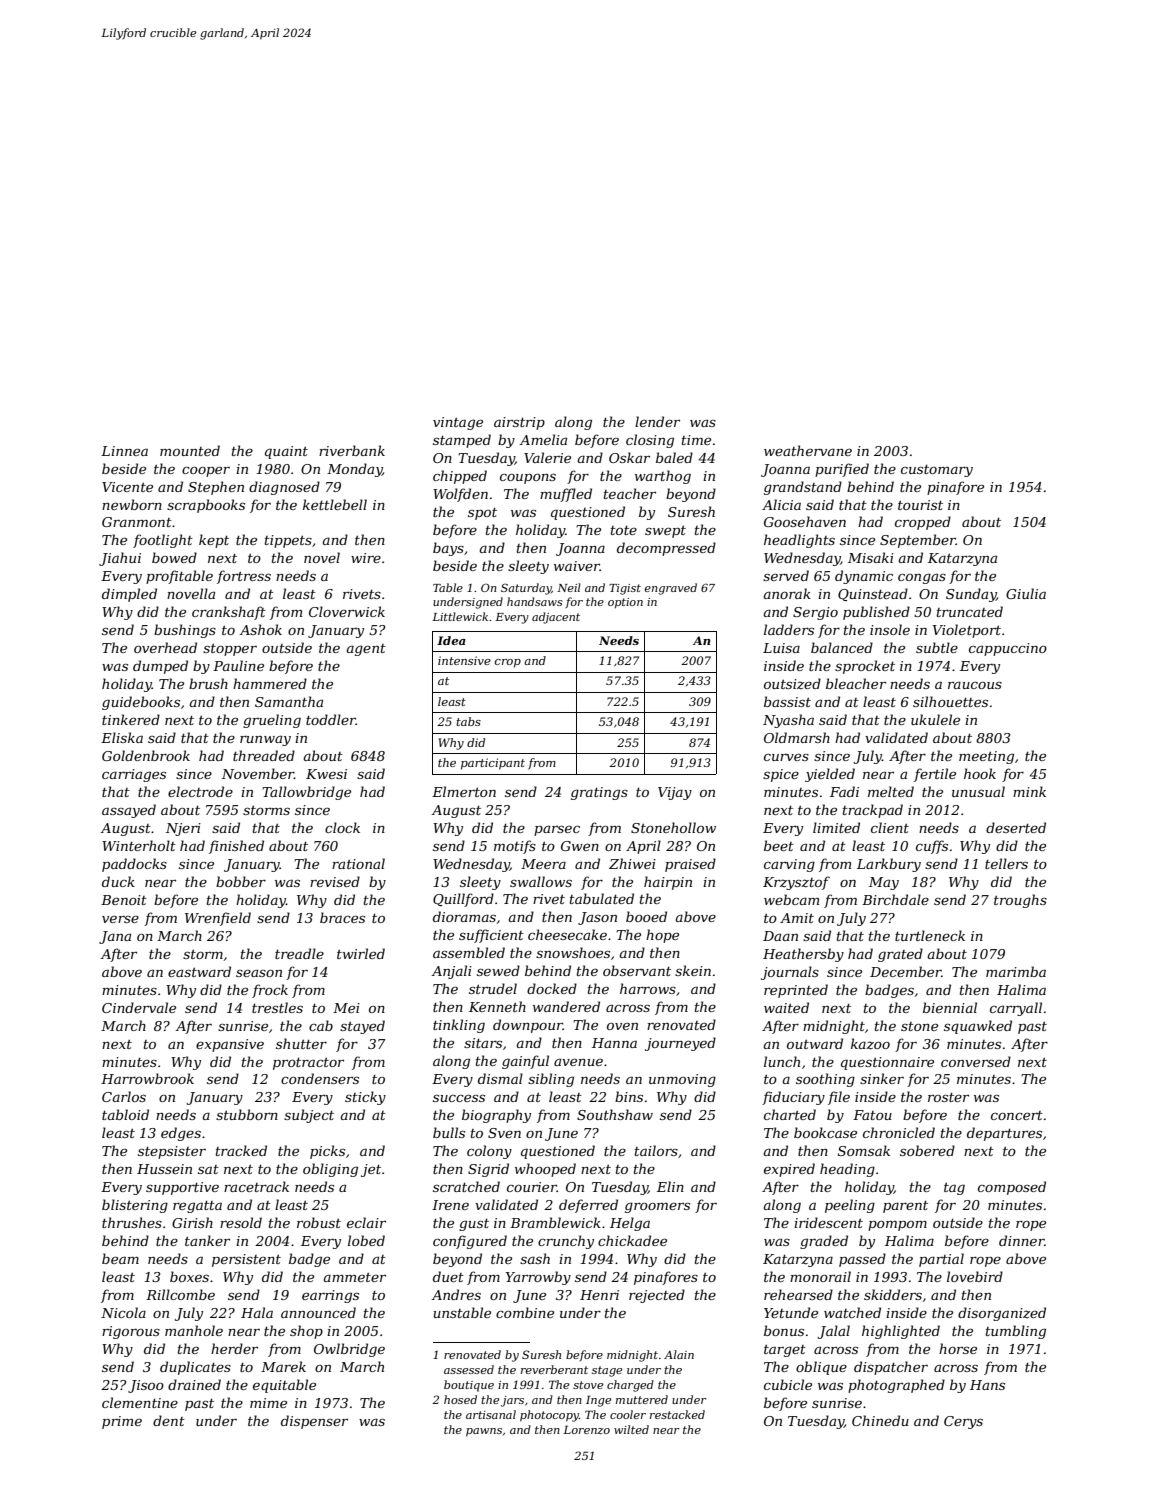  Describe the element at coordinates (555, 1222) in the image. I see `Bramblewick` at that location.
